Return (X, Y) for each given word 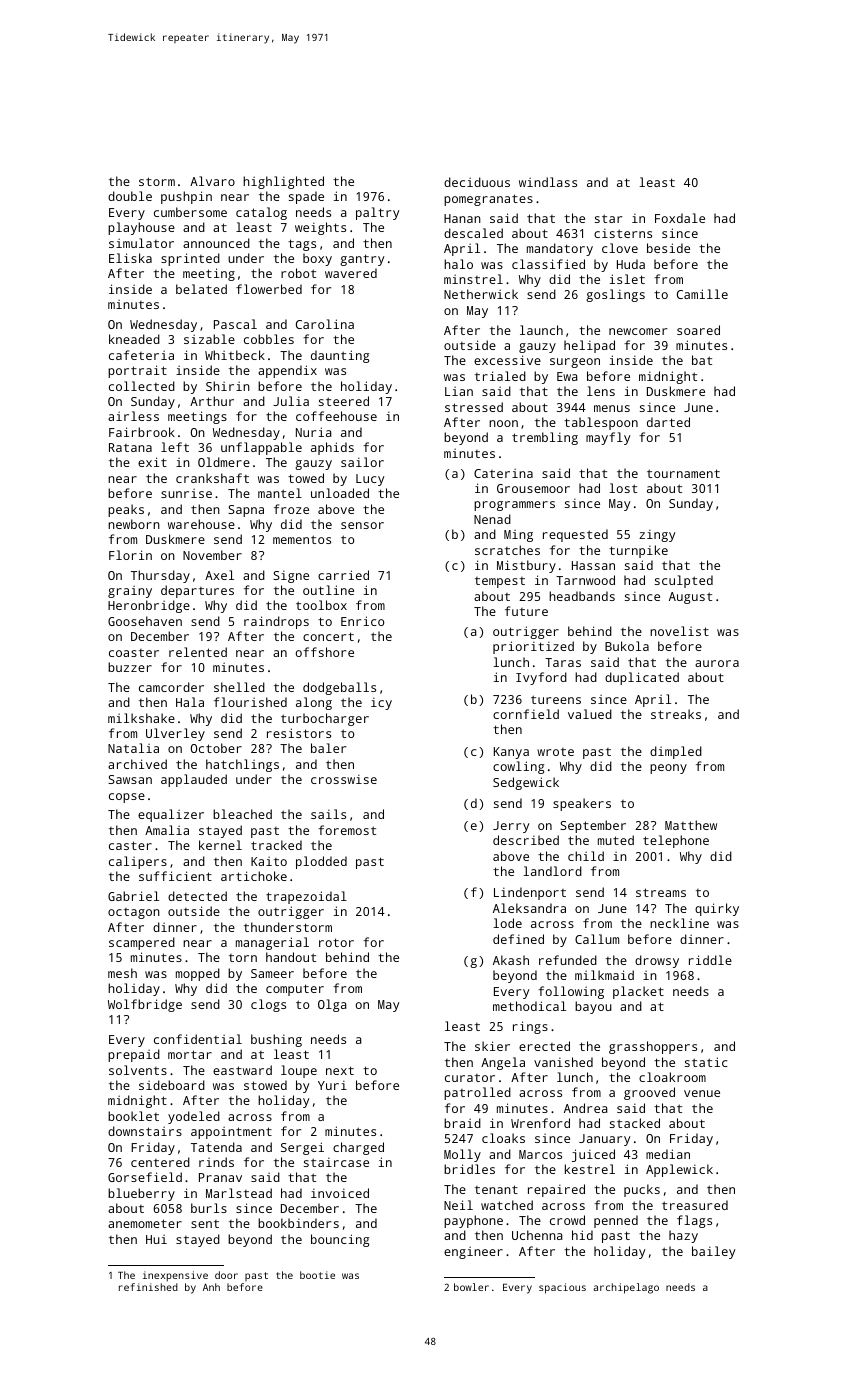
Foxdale (680, 218)
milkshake (141, 718)
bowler (471, 1287)
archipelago (626, 1288)
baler (328, 748)
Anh (211, 1287)
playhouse (141, 228)
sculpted (684, 581)
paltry (377, 213)
